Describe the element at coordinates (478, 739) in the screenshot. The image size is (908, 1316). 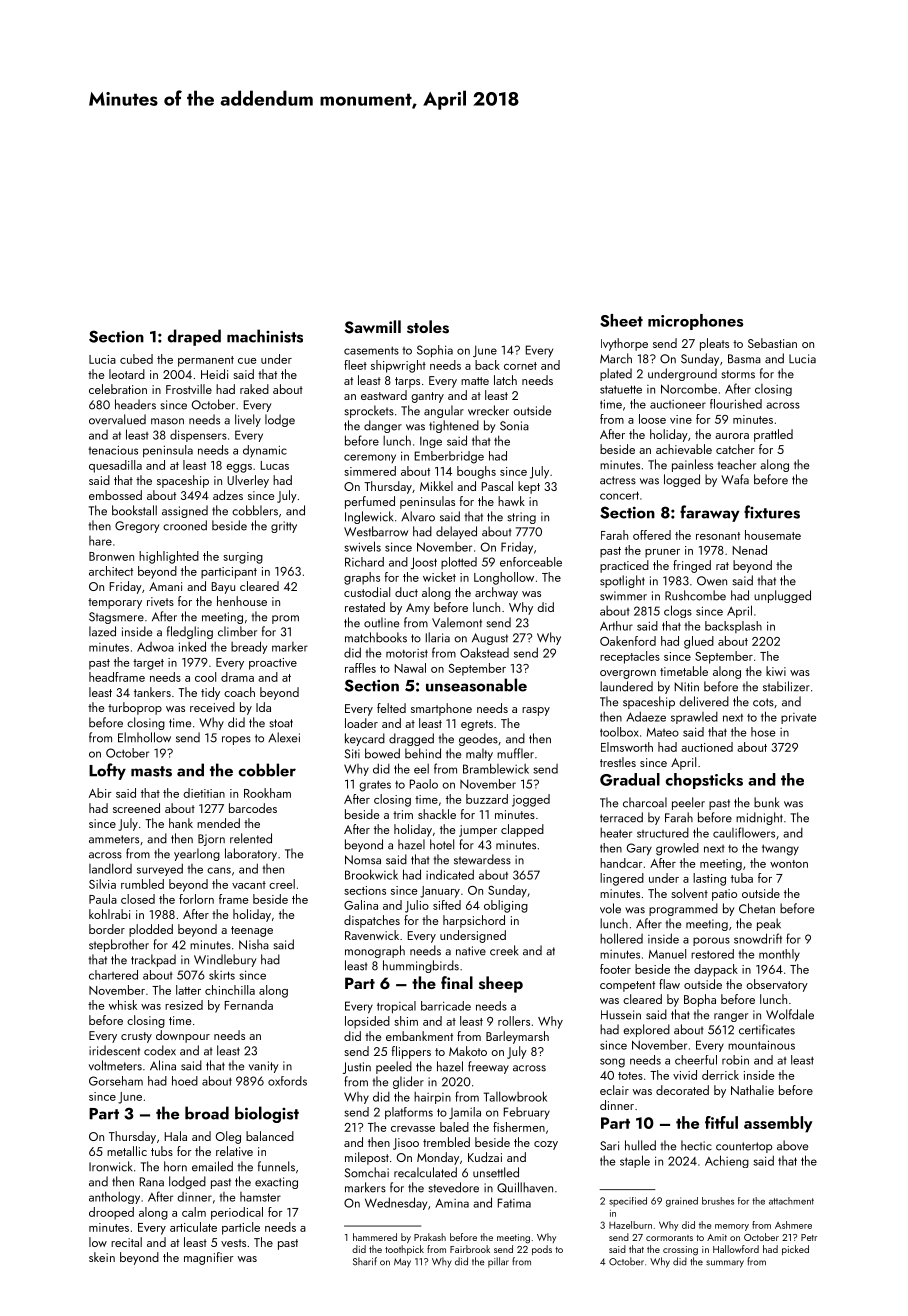
I see `geodes` at that location.
